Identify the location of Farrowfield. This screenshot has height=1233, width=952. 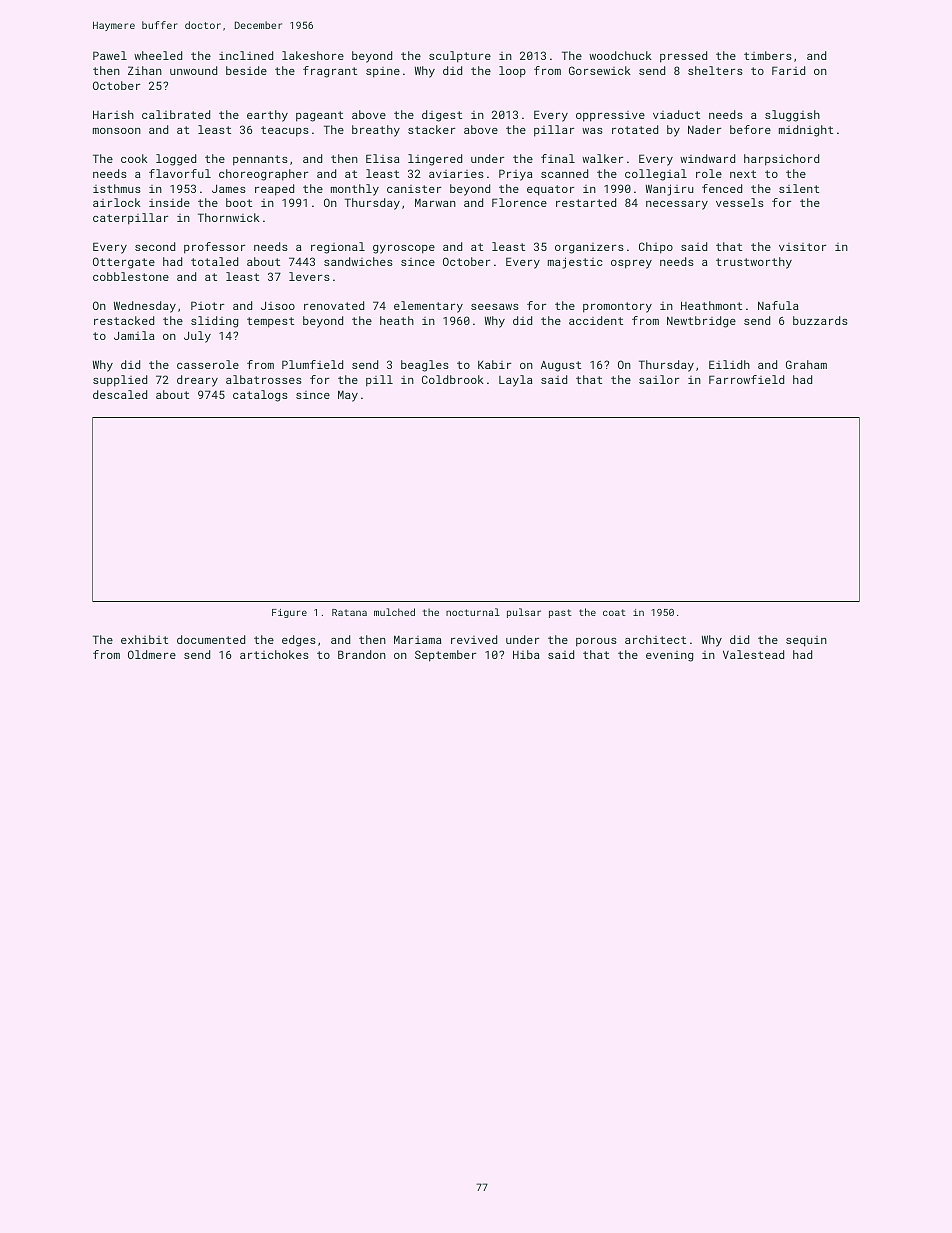
(747, 379).
